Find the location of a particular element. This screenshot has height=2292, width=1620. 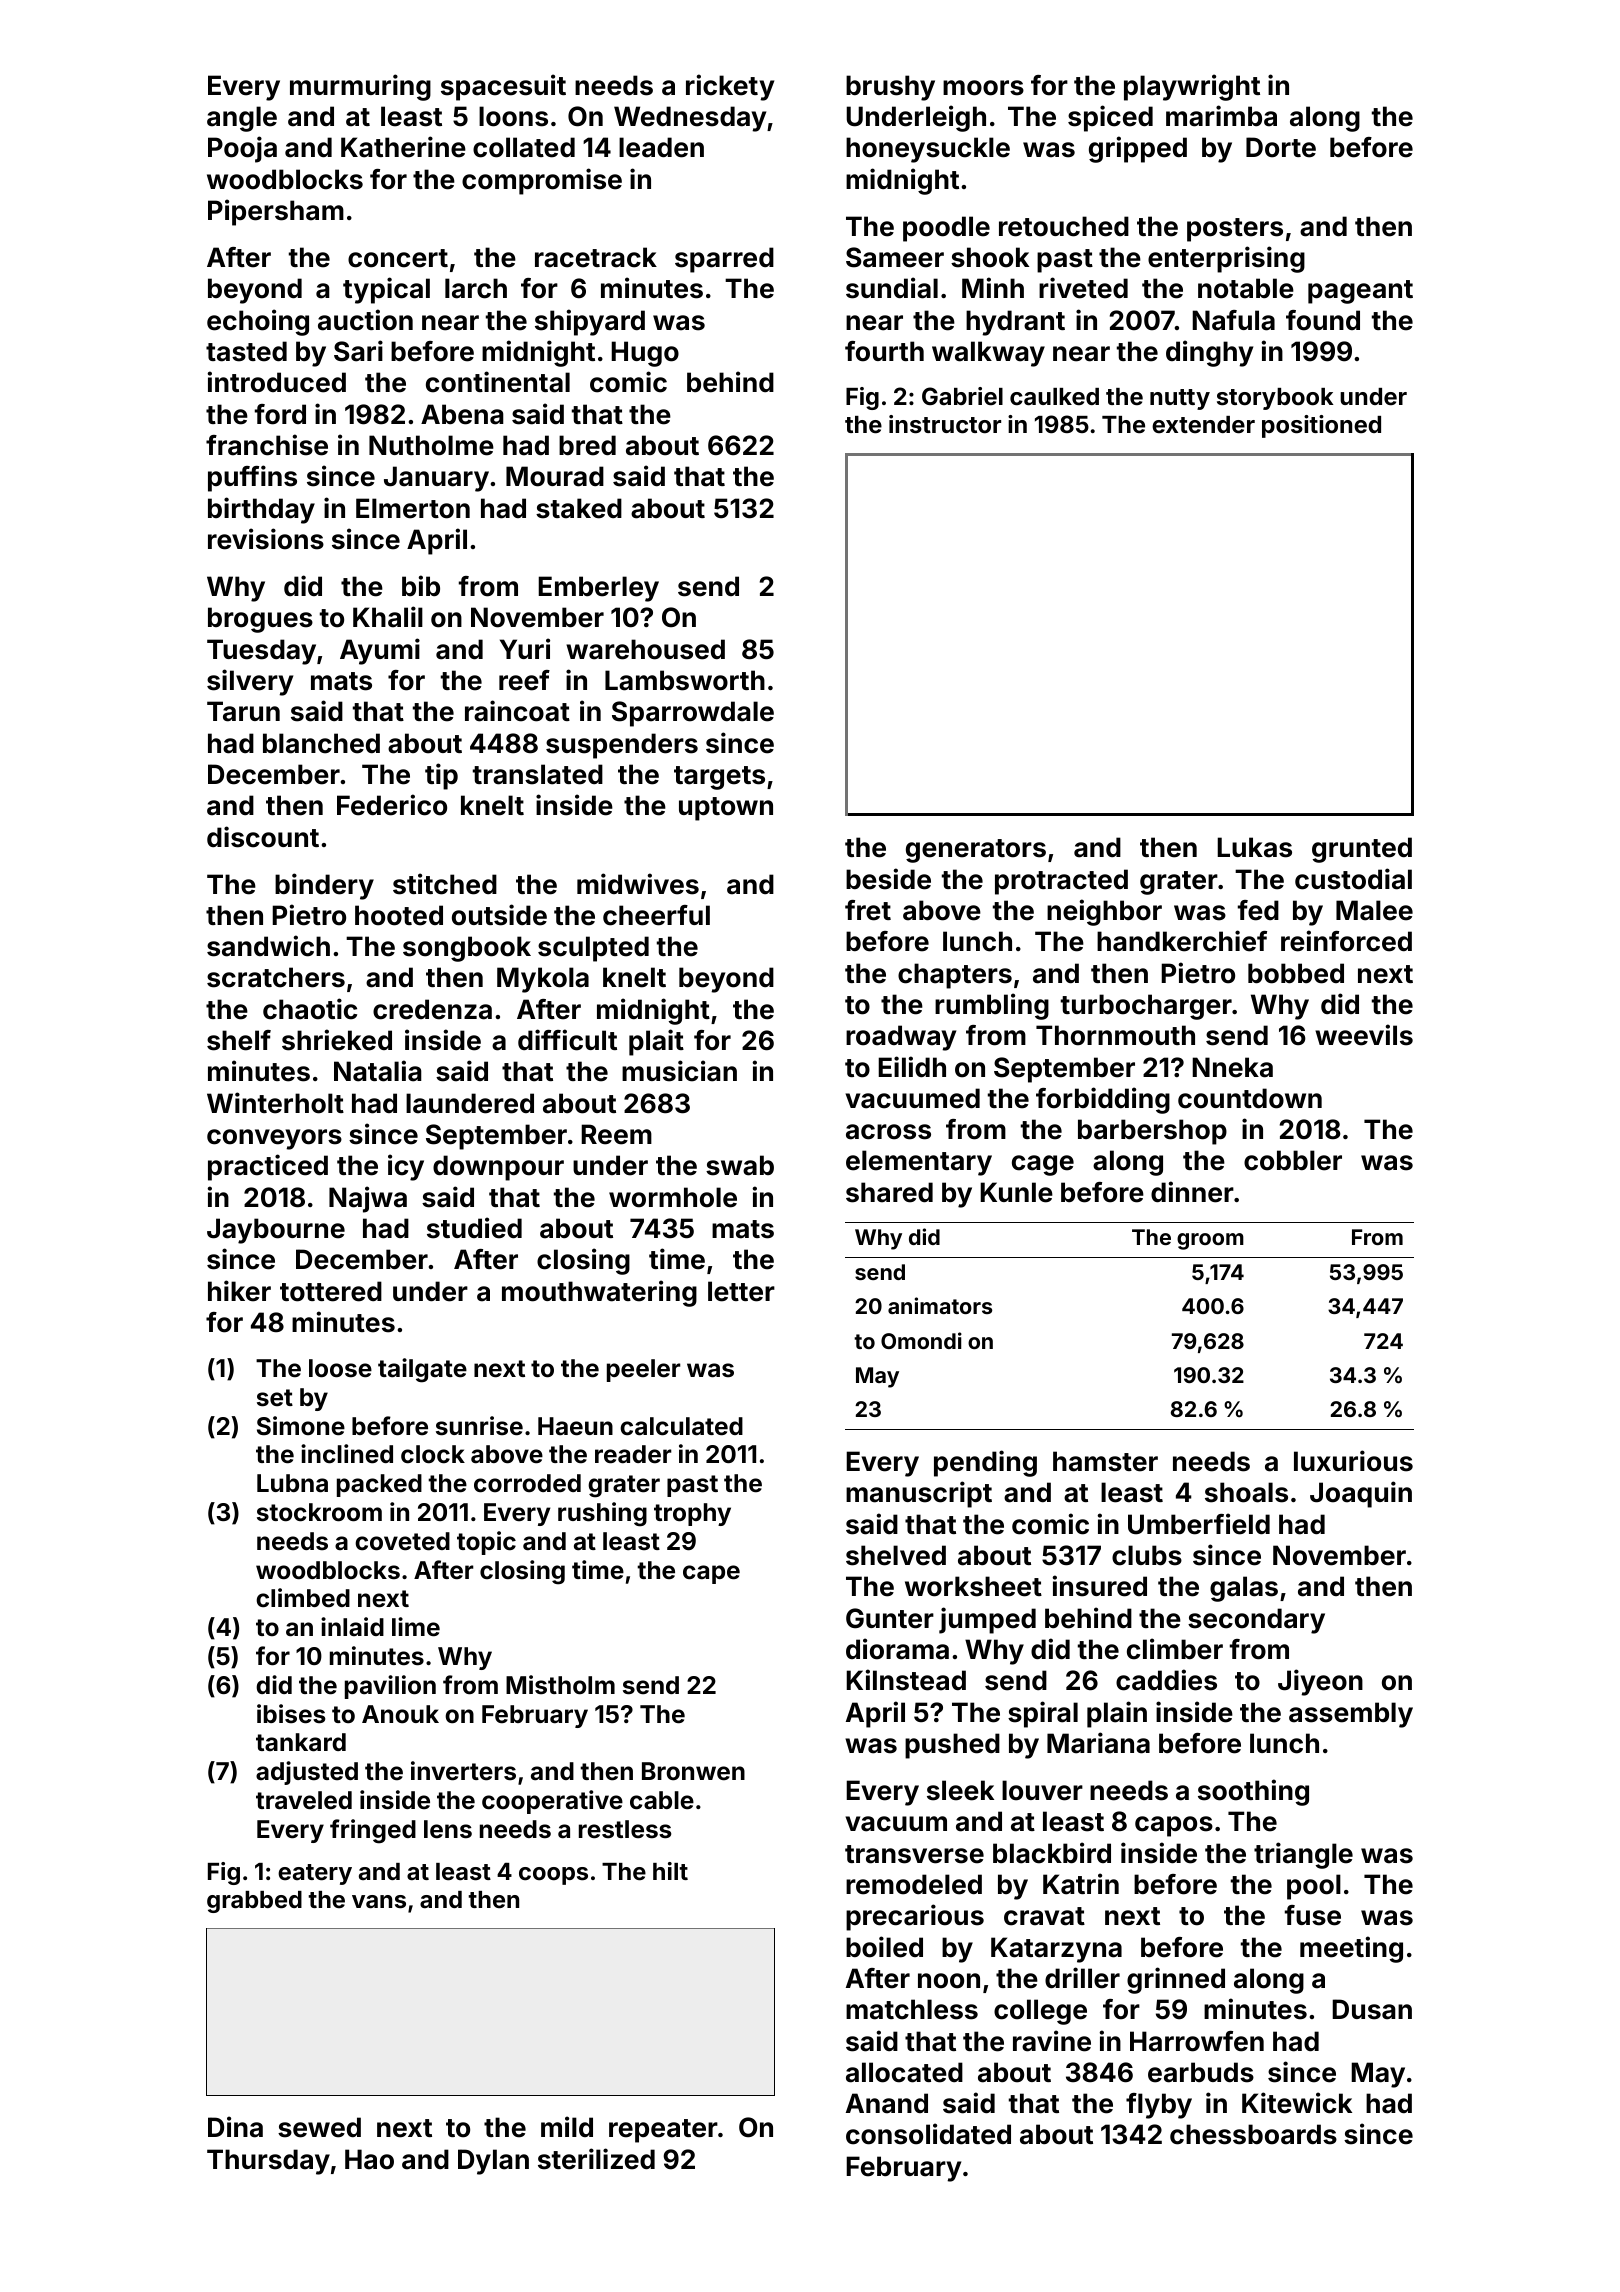

mouthwatering is located at coordinates (599, 1293).
